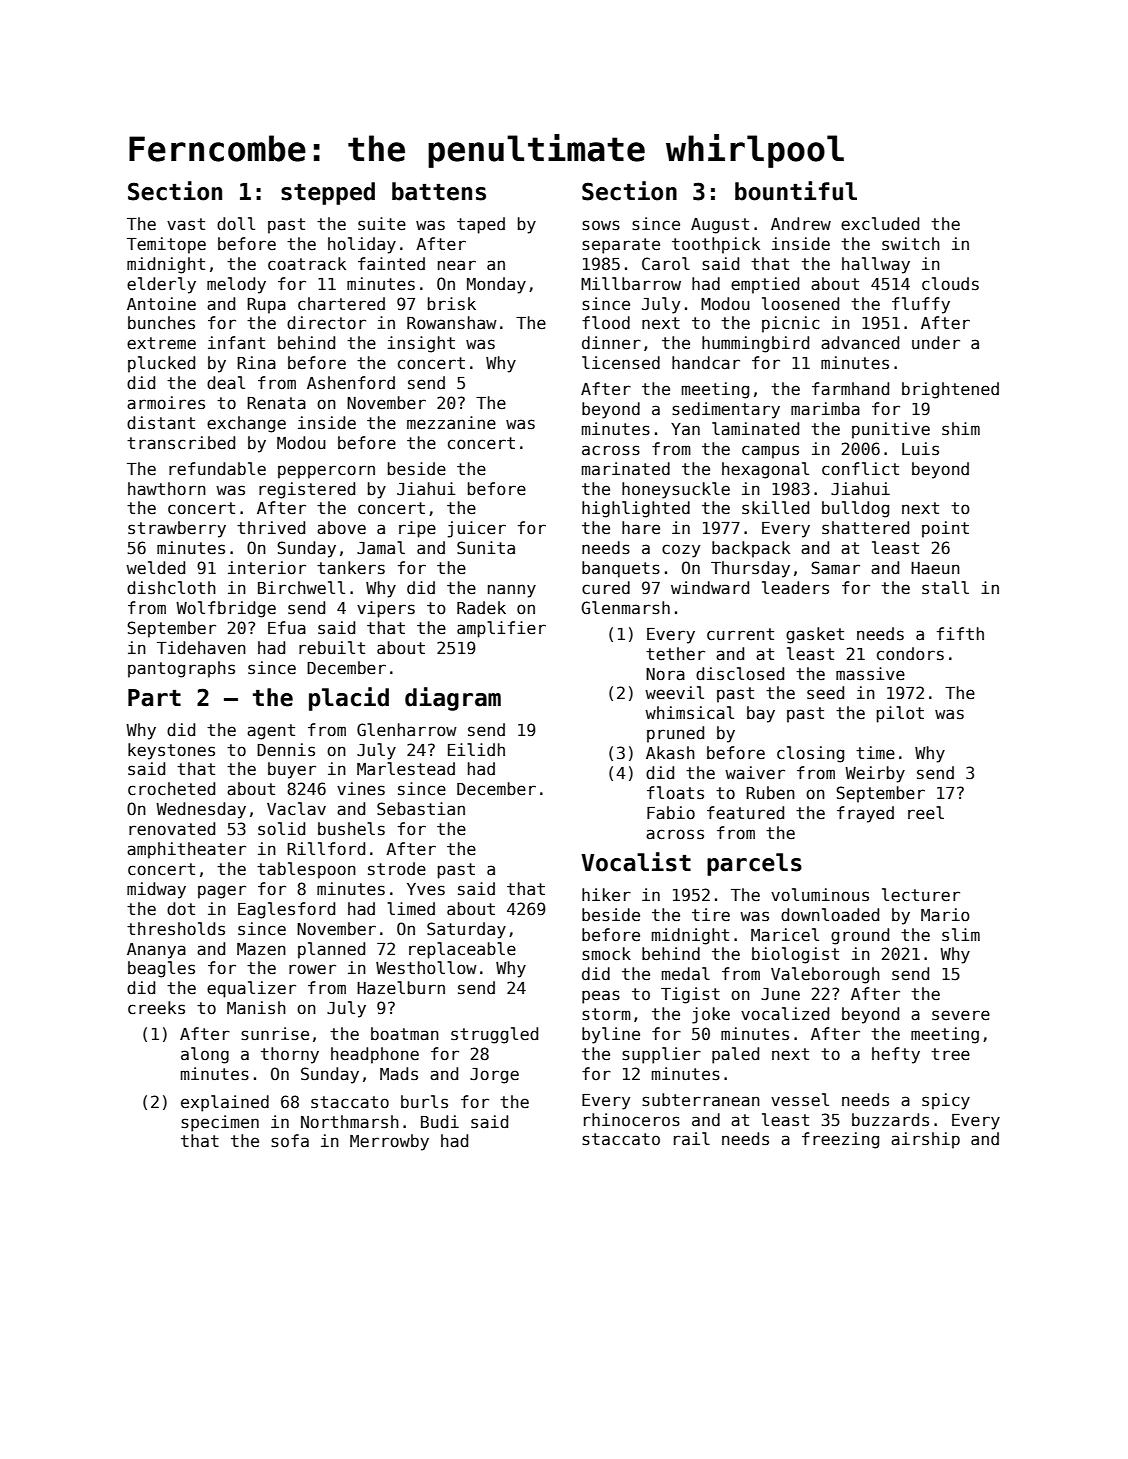 The width and height of the screenshot is (1128, 1459). What do you see at coordinates (601, 225) in the screenshot?
I see `sows` at bounding box center [601, 225].
